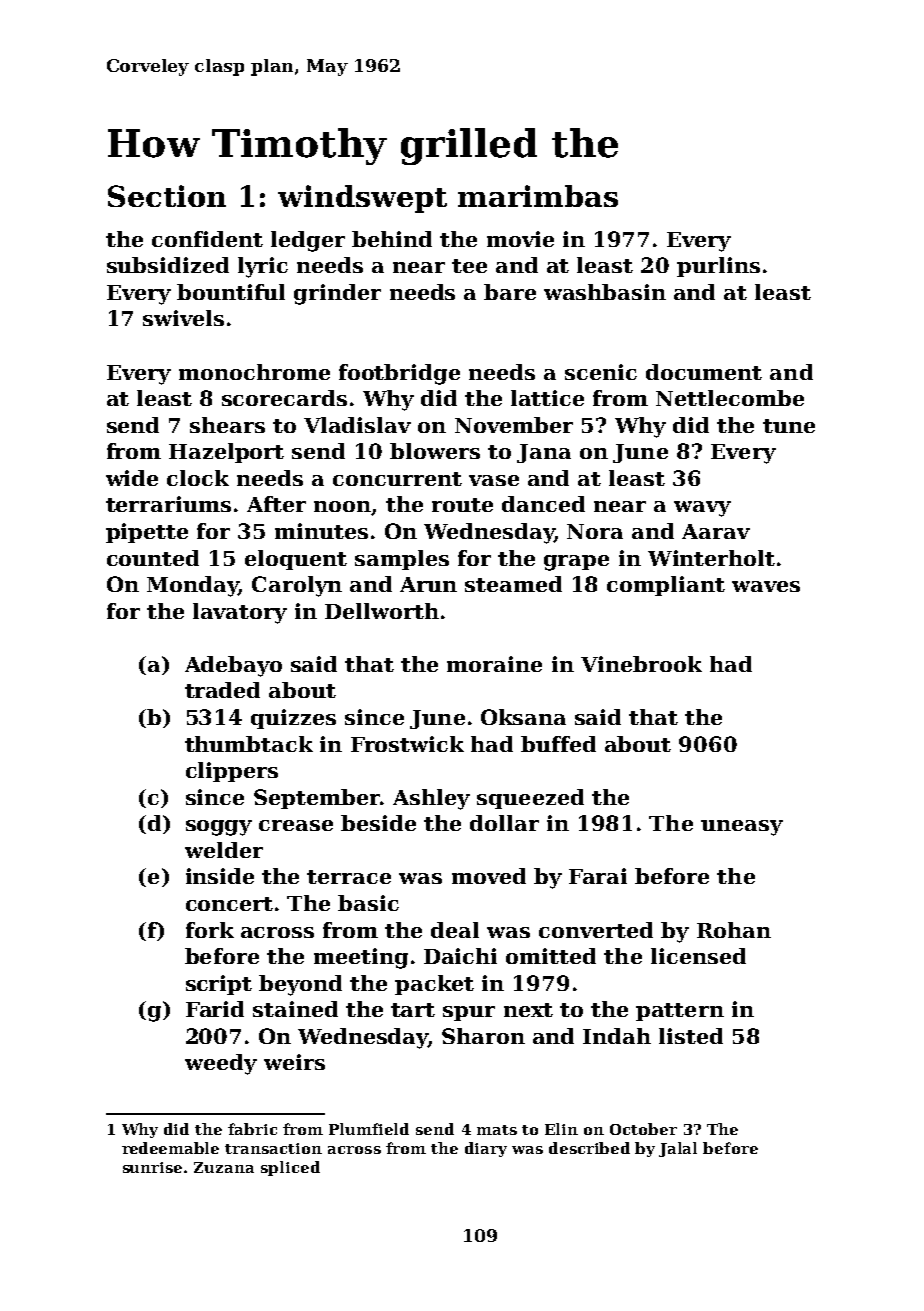 The image size is (924, 1311). What do you see at coordinates (543, 504) in the image?
I see `danced` at bounding box center [543, 504].
